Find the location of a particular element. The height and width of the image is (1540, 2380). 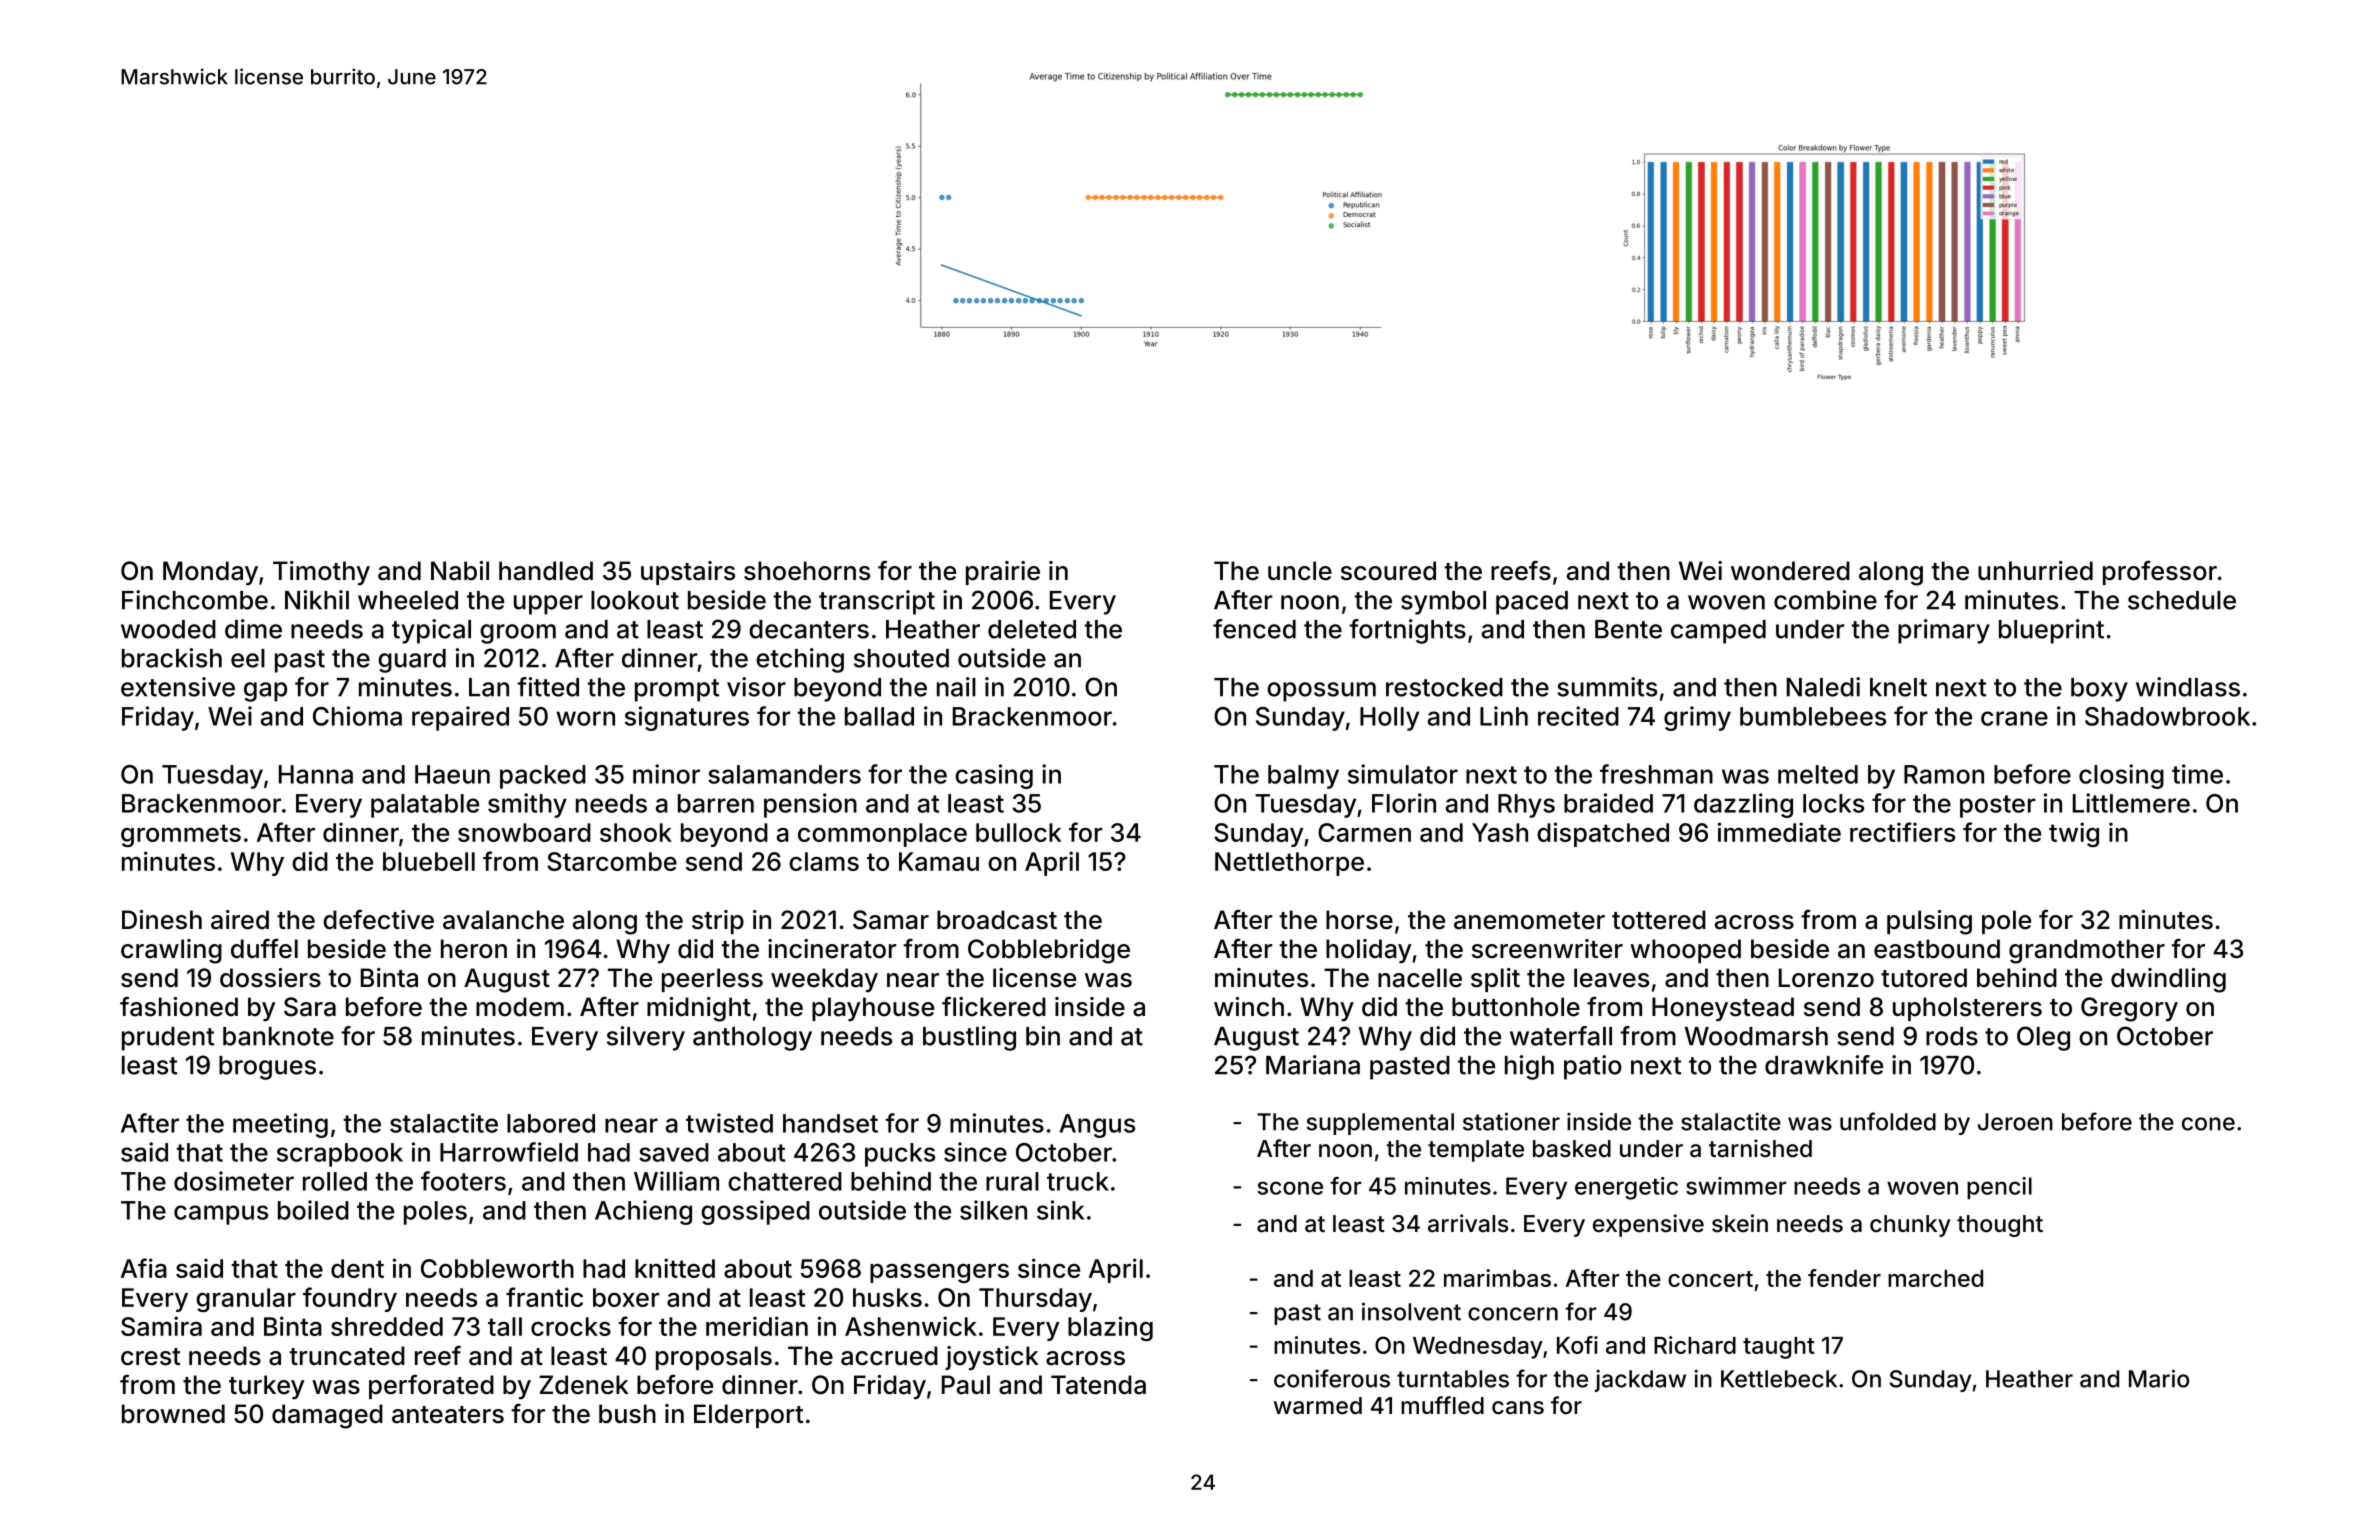

packed is located at coordinates (543, 777).
